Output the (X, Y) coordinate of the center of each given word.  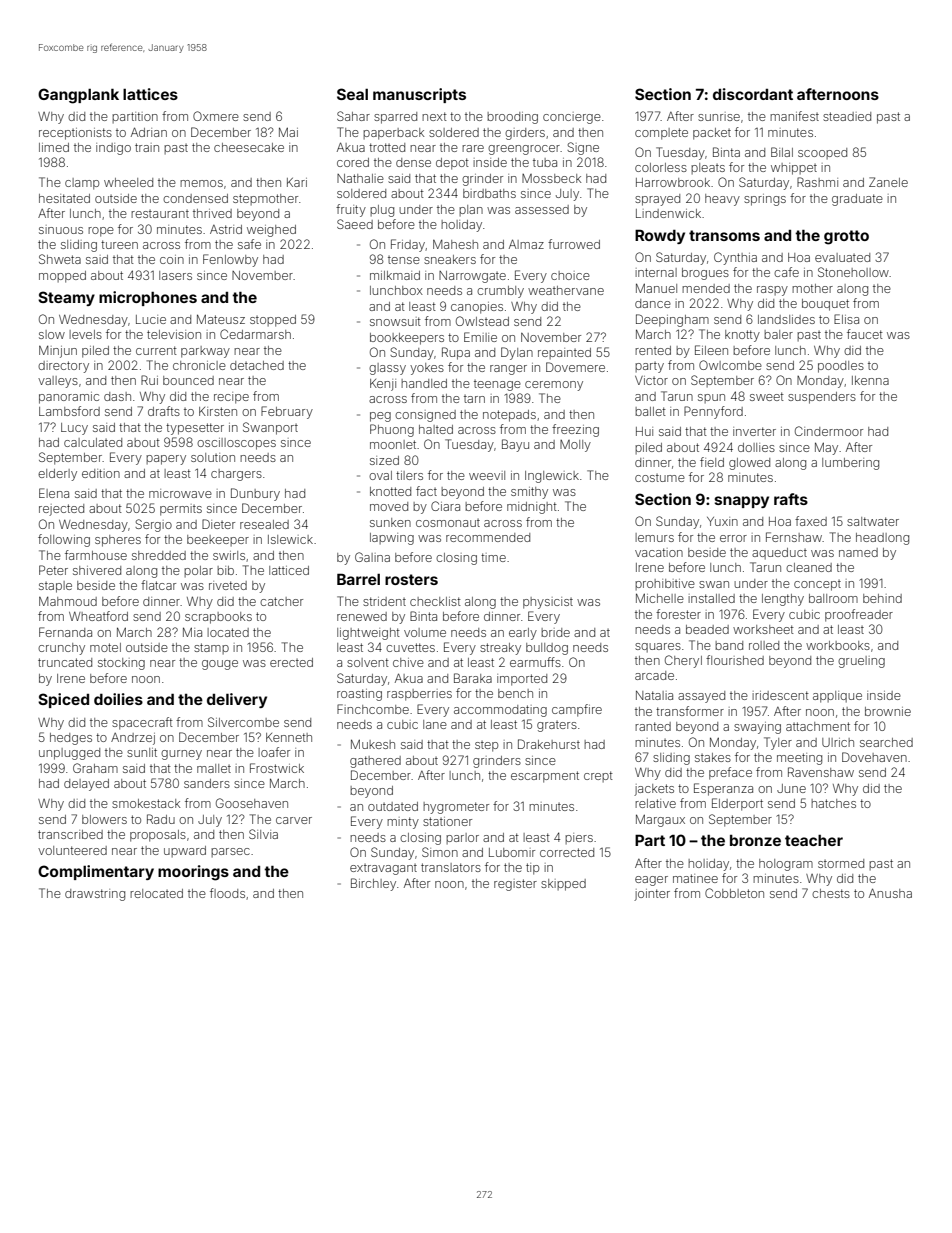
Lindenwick (668, 213)
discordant (753, 94)
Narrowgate (472, 277)
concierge (572, 118)
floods (227, 893)
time (493, 557)
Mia (192, 632)
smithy (529, 493)
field (712, 462)
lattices (150, 94)
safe (249, 244)
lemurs (654, 537)
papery (166, 460)
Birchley (373, 884)
